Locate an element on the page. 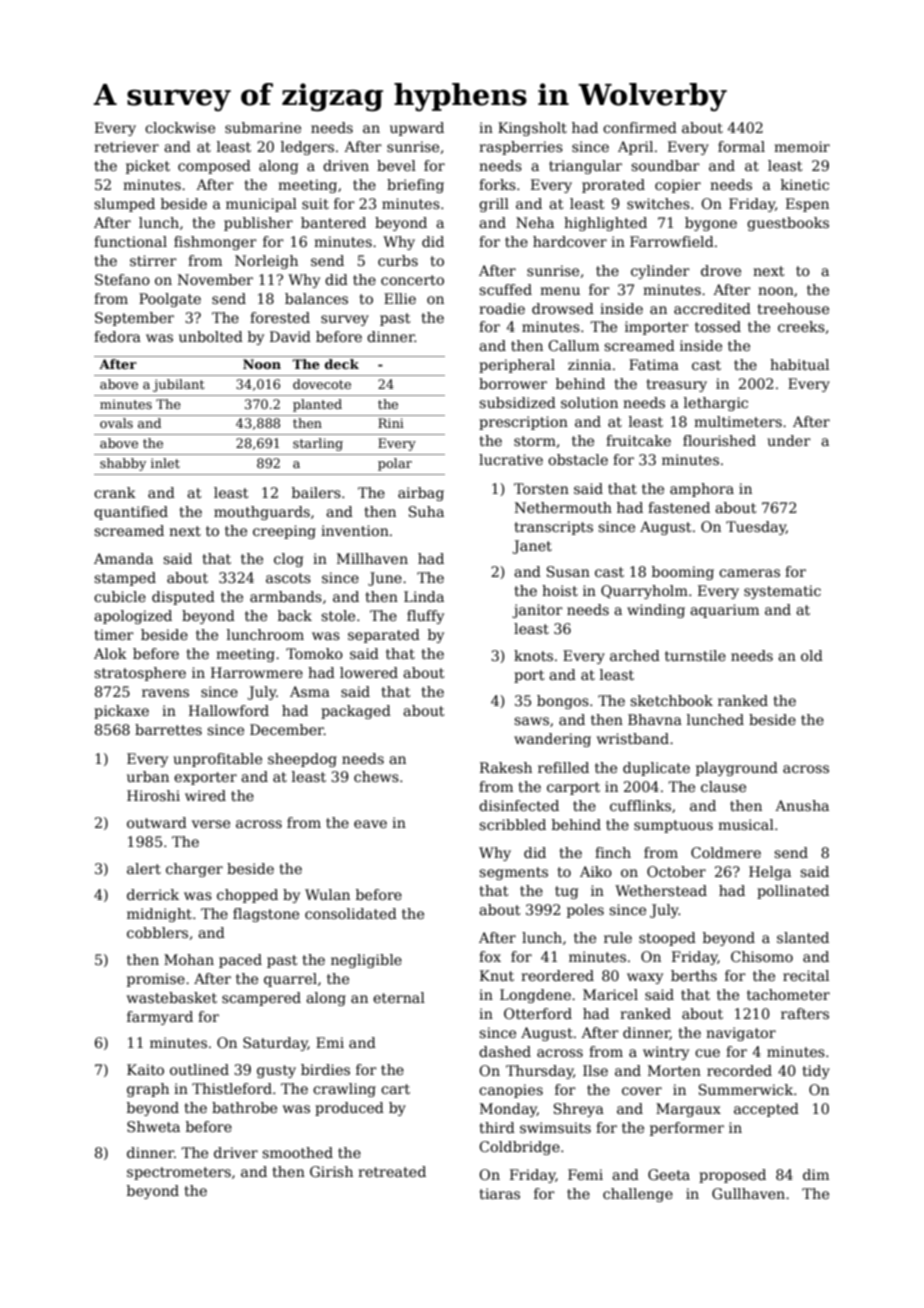 This page has height=1308, width=924. pickaxe is located at coordinates (121, 712).
